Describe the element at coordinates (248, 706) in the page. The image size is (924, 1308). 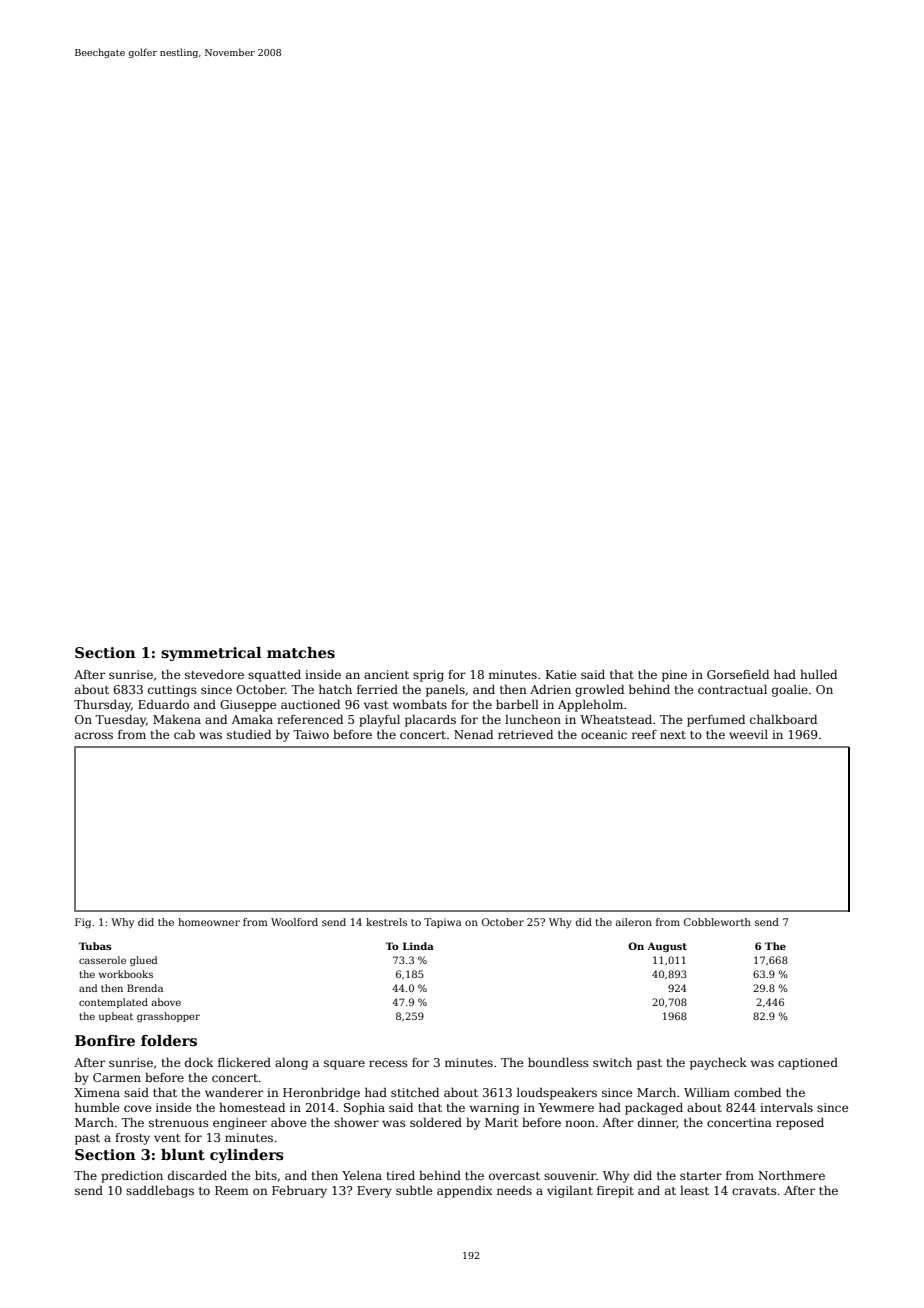
I see `Giuseppe` at that location.
